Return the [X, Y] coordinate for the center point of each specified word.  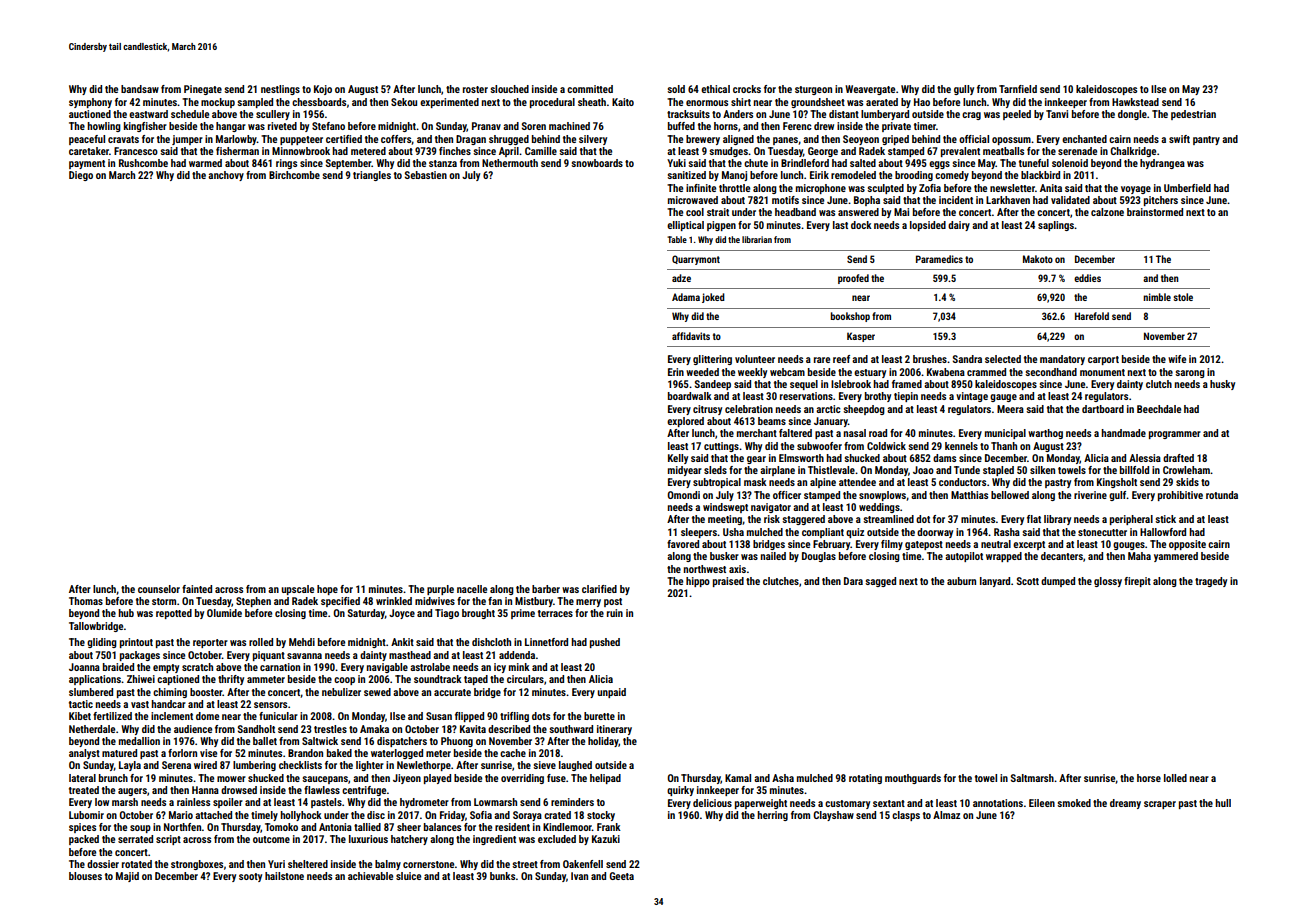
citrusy [707, 410]
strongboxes [197, 865]
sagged [880, 582]
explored [685, 422]
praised [728, 582]
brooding [914, 176]
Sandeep [713, 385]
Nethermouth [510, 163]
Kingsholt [1117, 483]
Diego [81, 176]
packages [140, 656]
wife [1177, 359]
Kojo [323, 90]
